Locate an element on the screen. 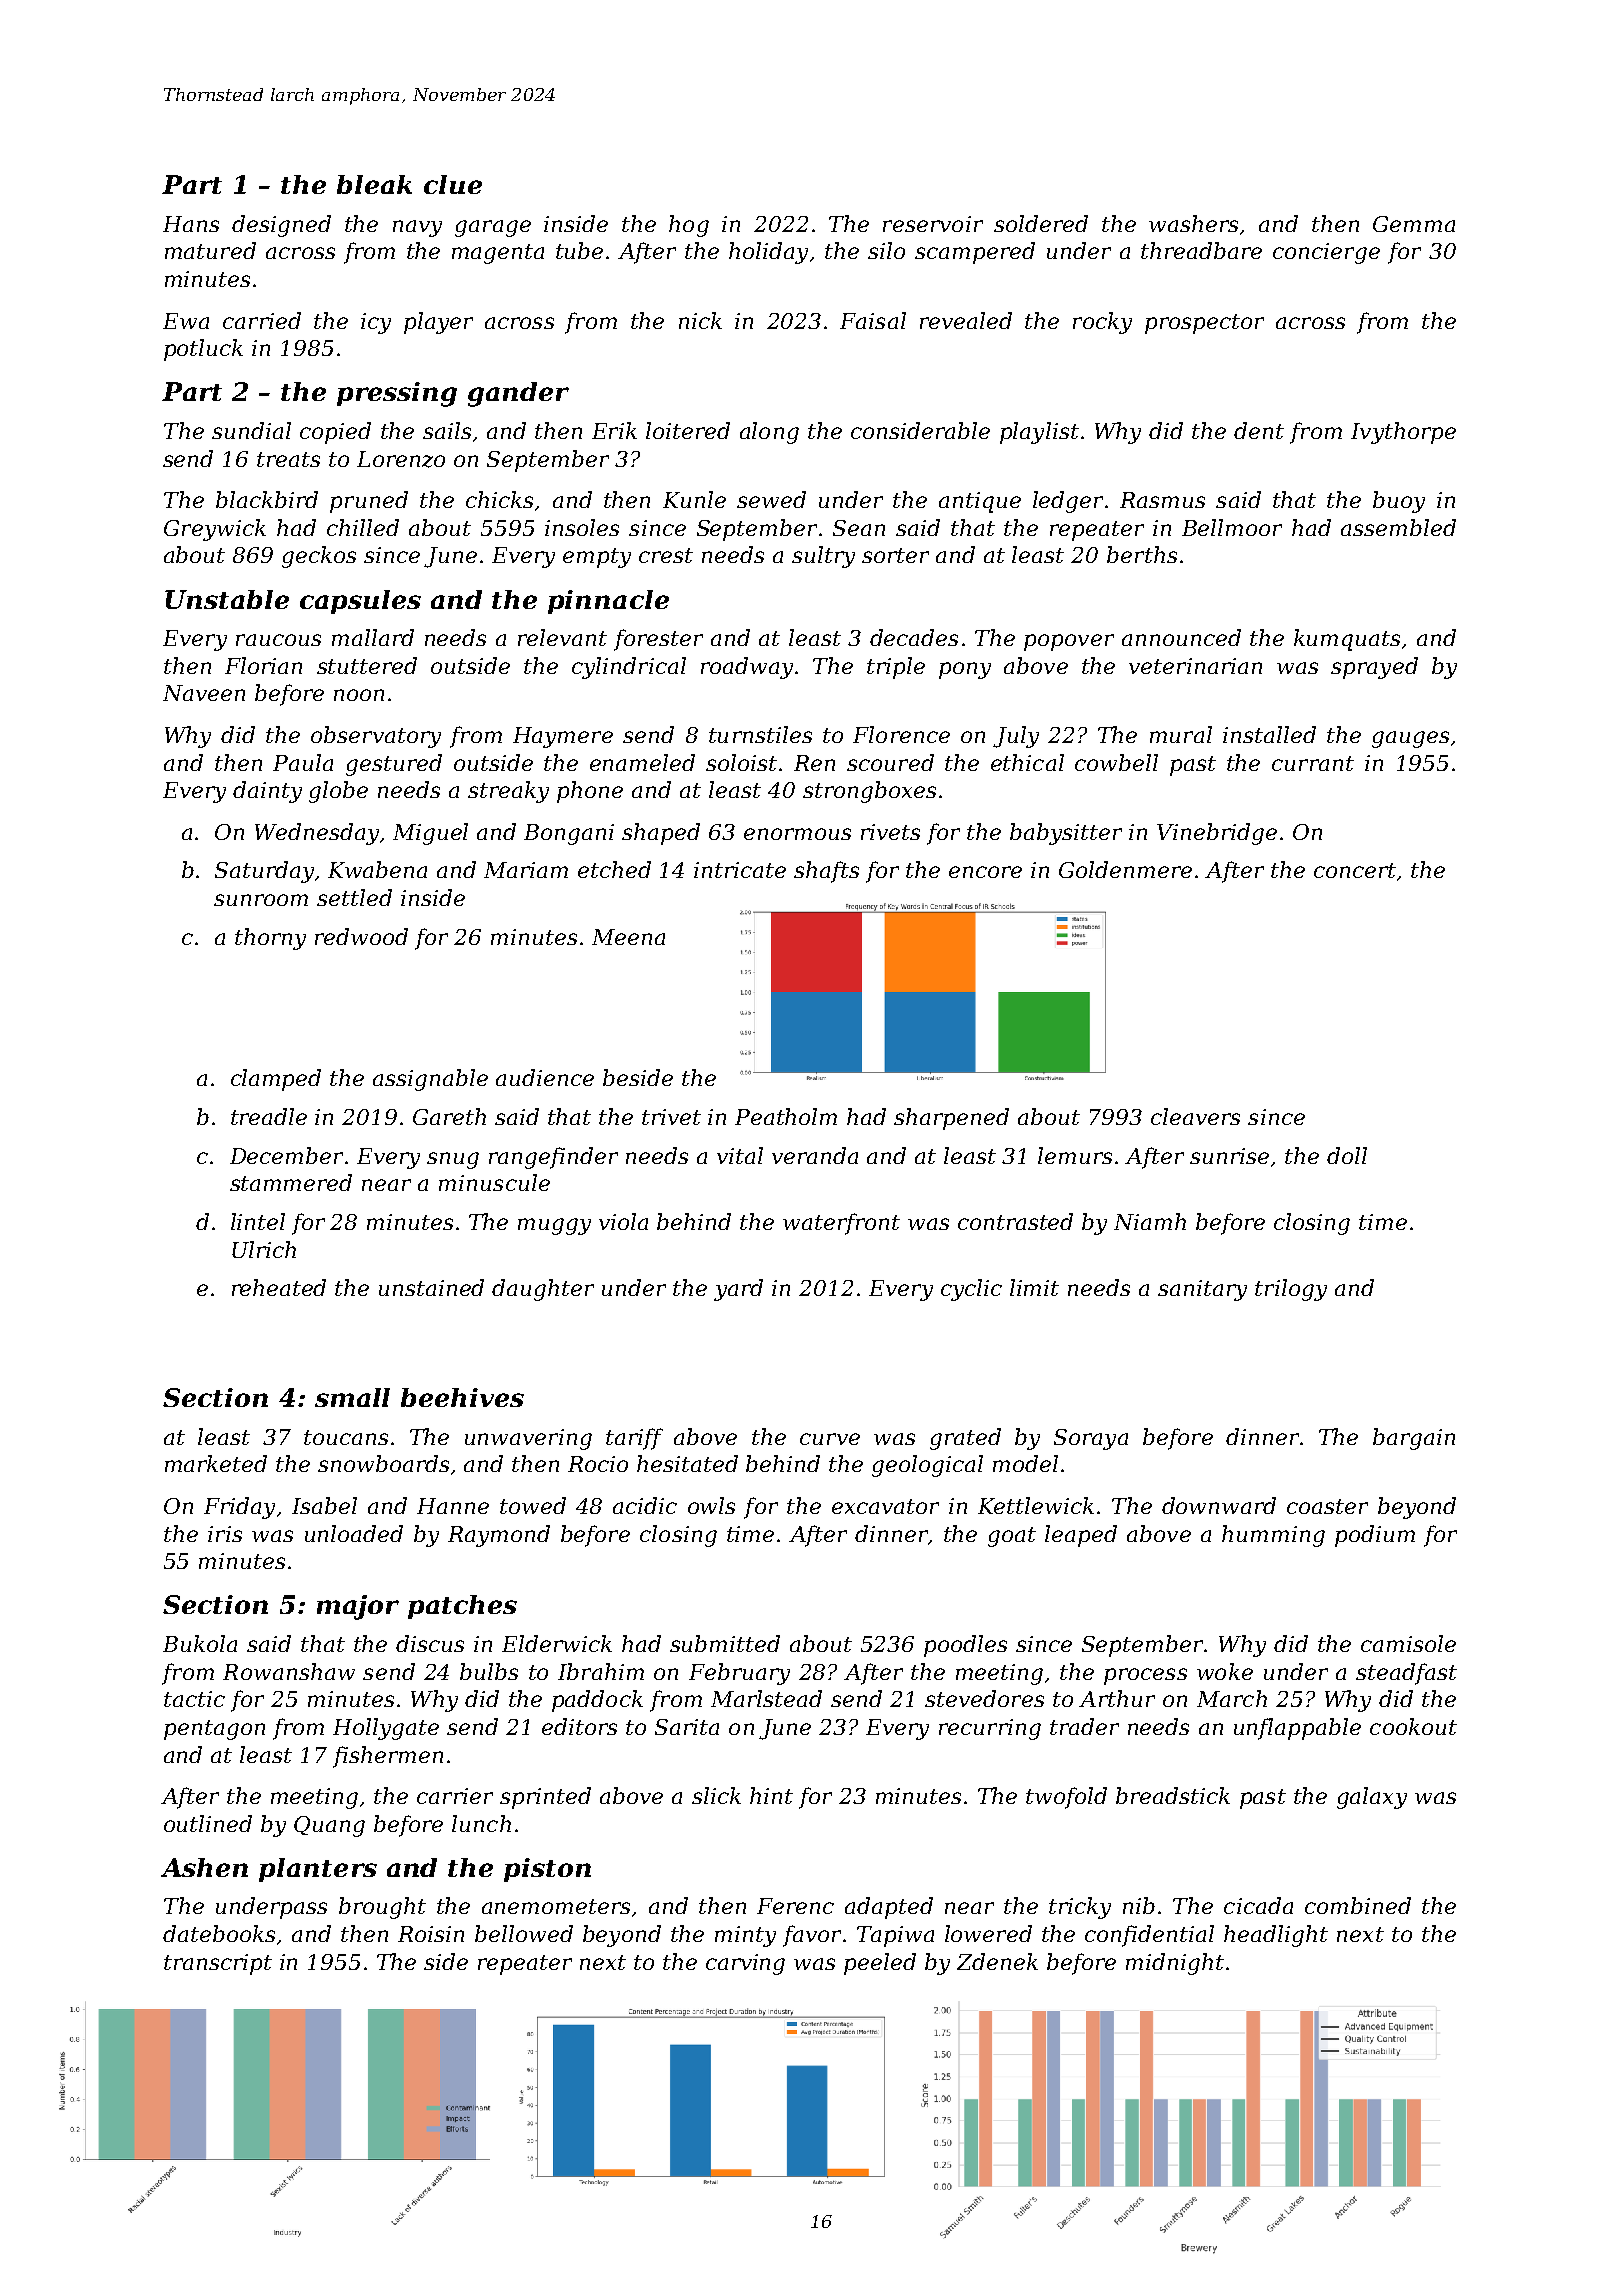 Image resolution: width=1620 pixels, height=2292 pixels. lemurs is located at coordinates (1075, 1155).
